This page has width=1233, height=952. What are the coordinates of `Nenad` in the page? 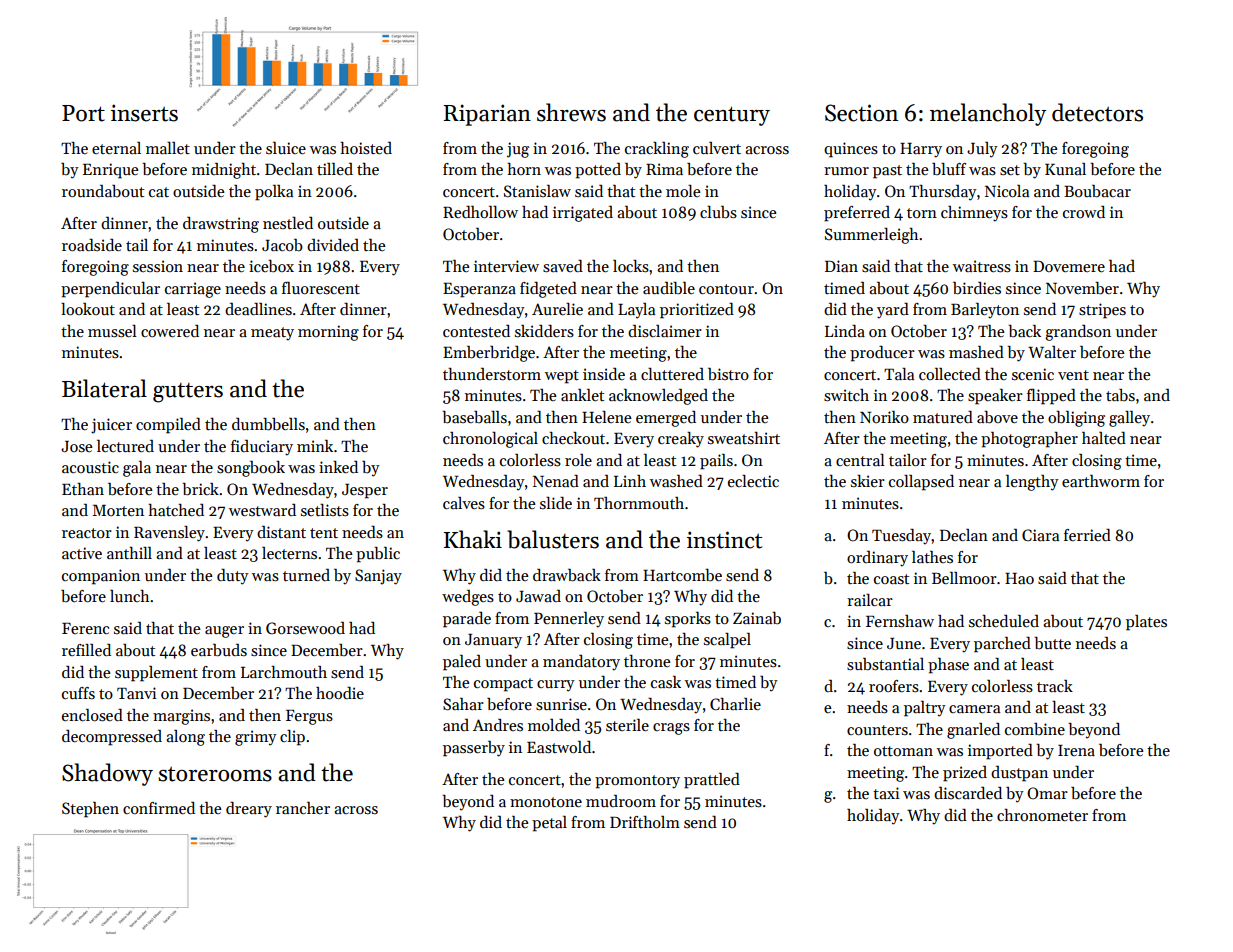 It's located at (556, 481).
